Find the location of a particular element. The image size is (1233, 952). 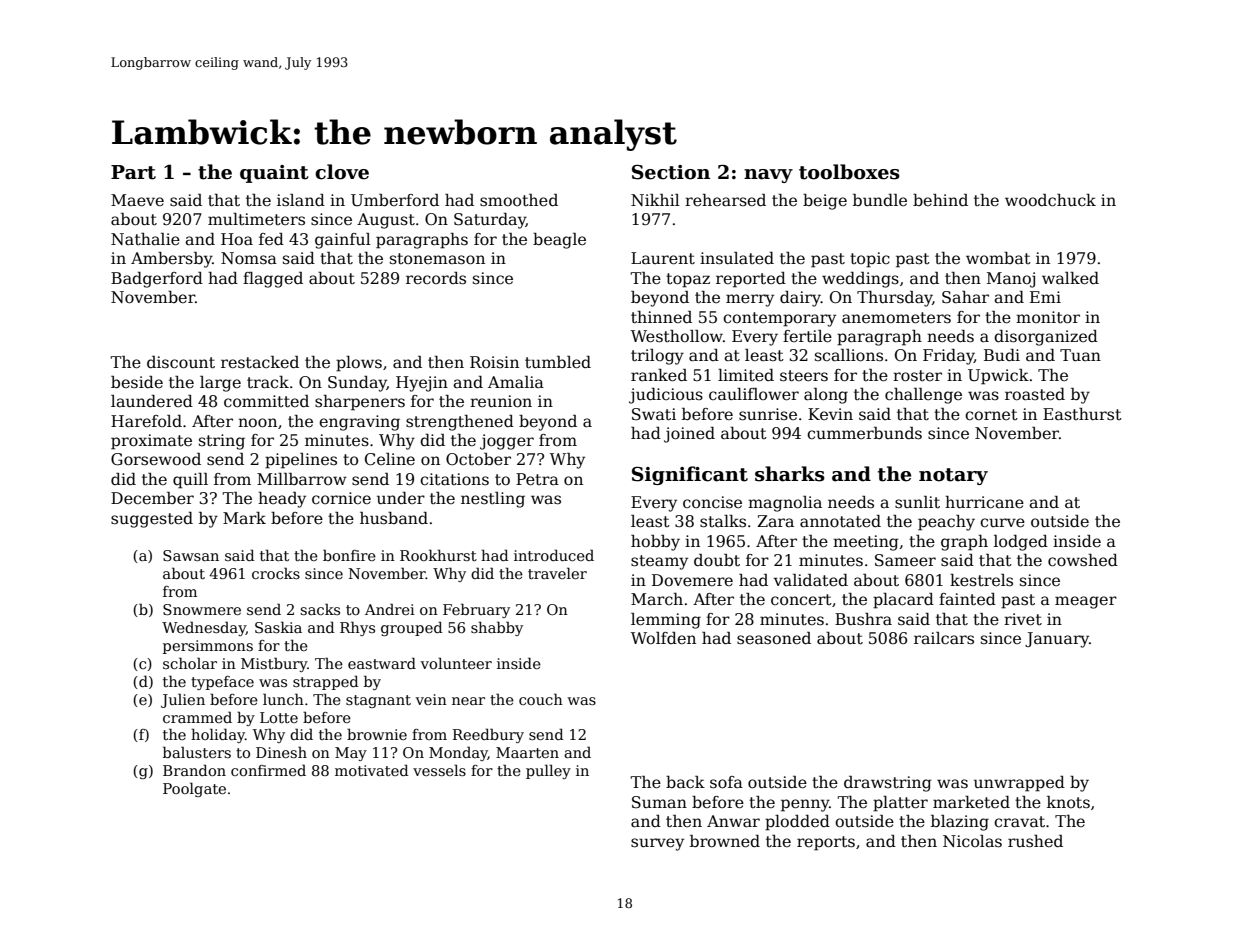

Umberford is located at coordinates (395, 200).
